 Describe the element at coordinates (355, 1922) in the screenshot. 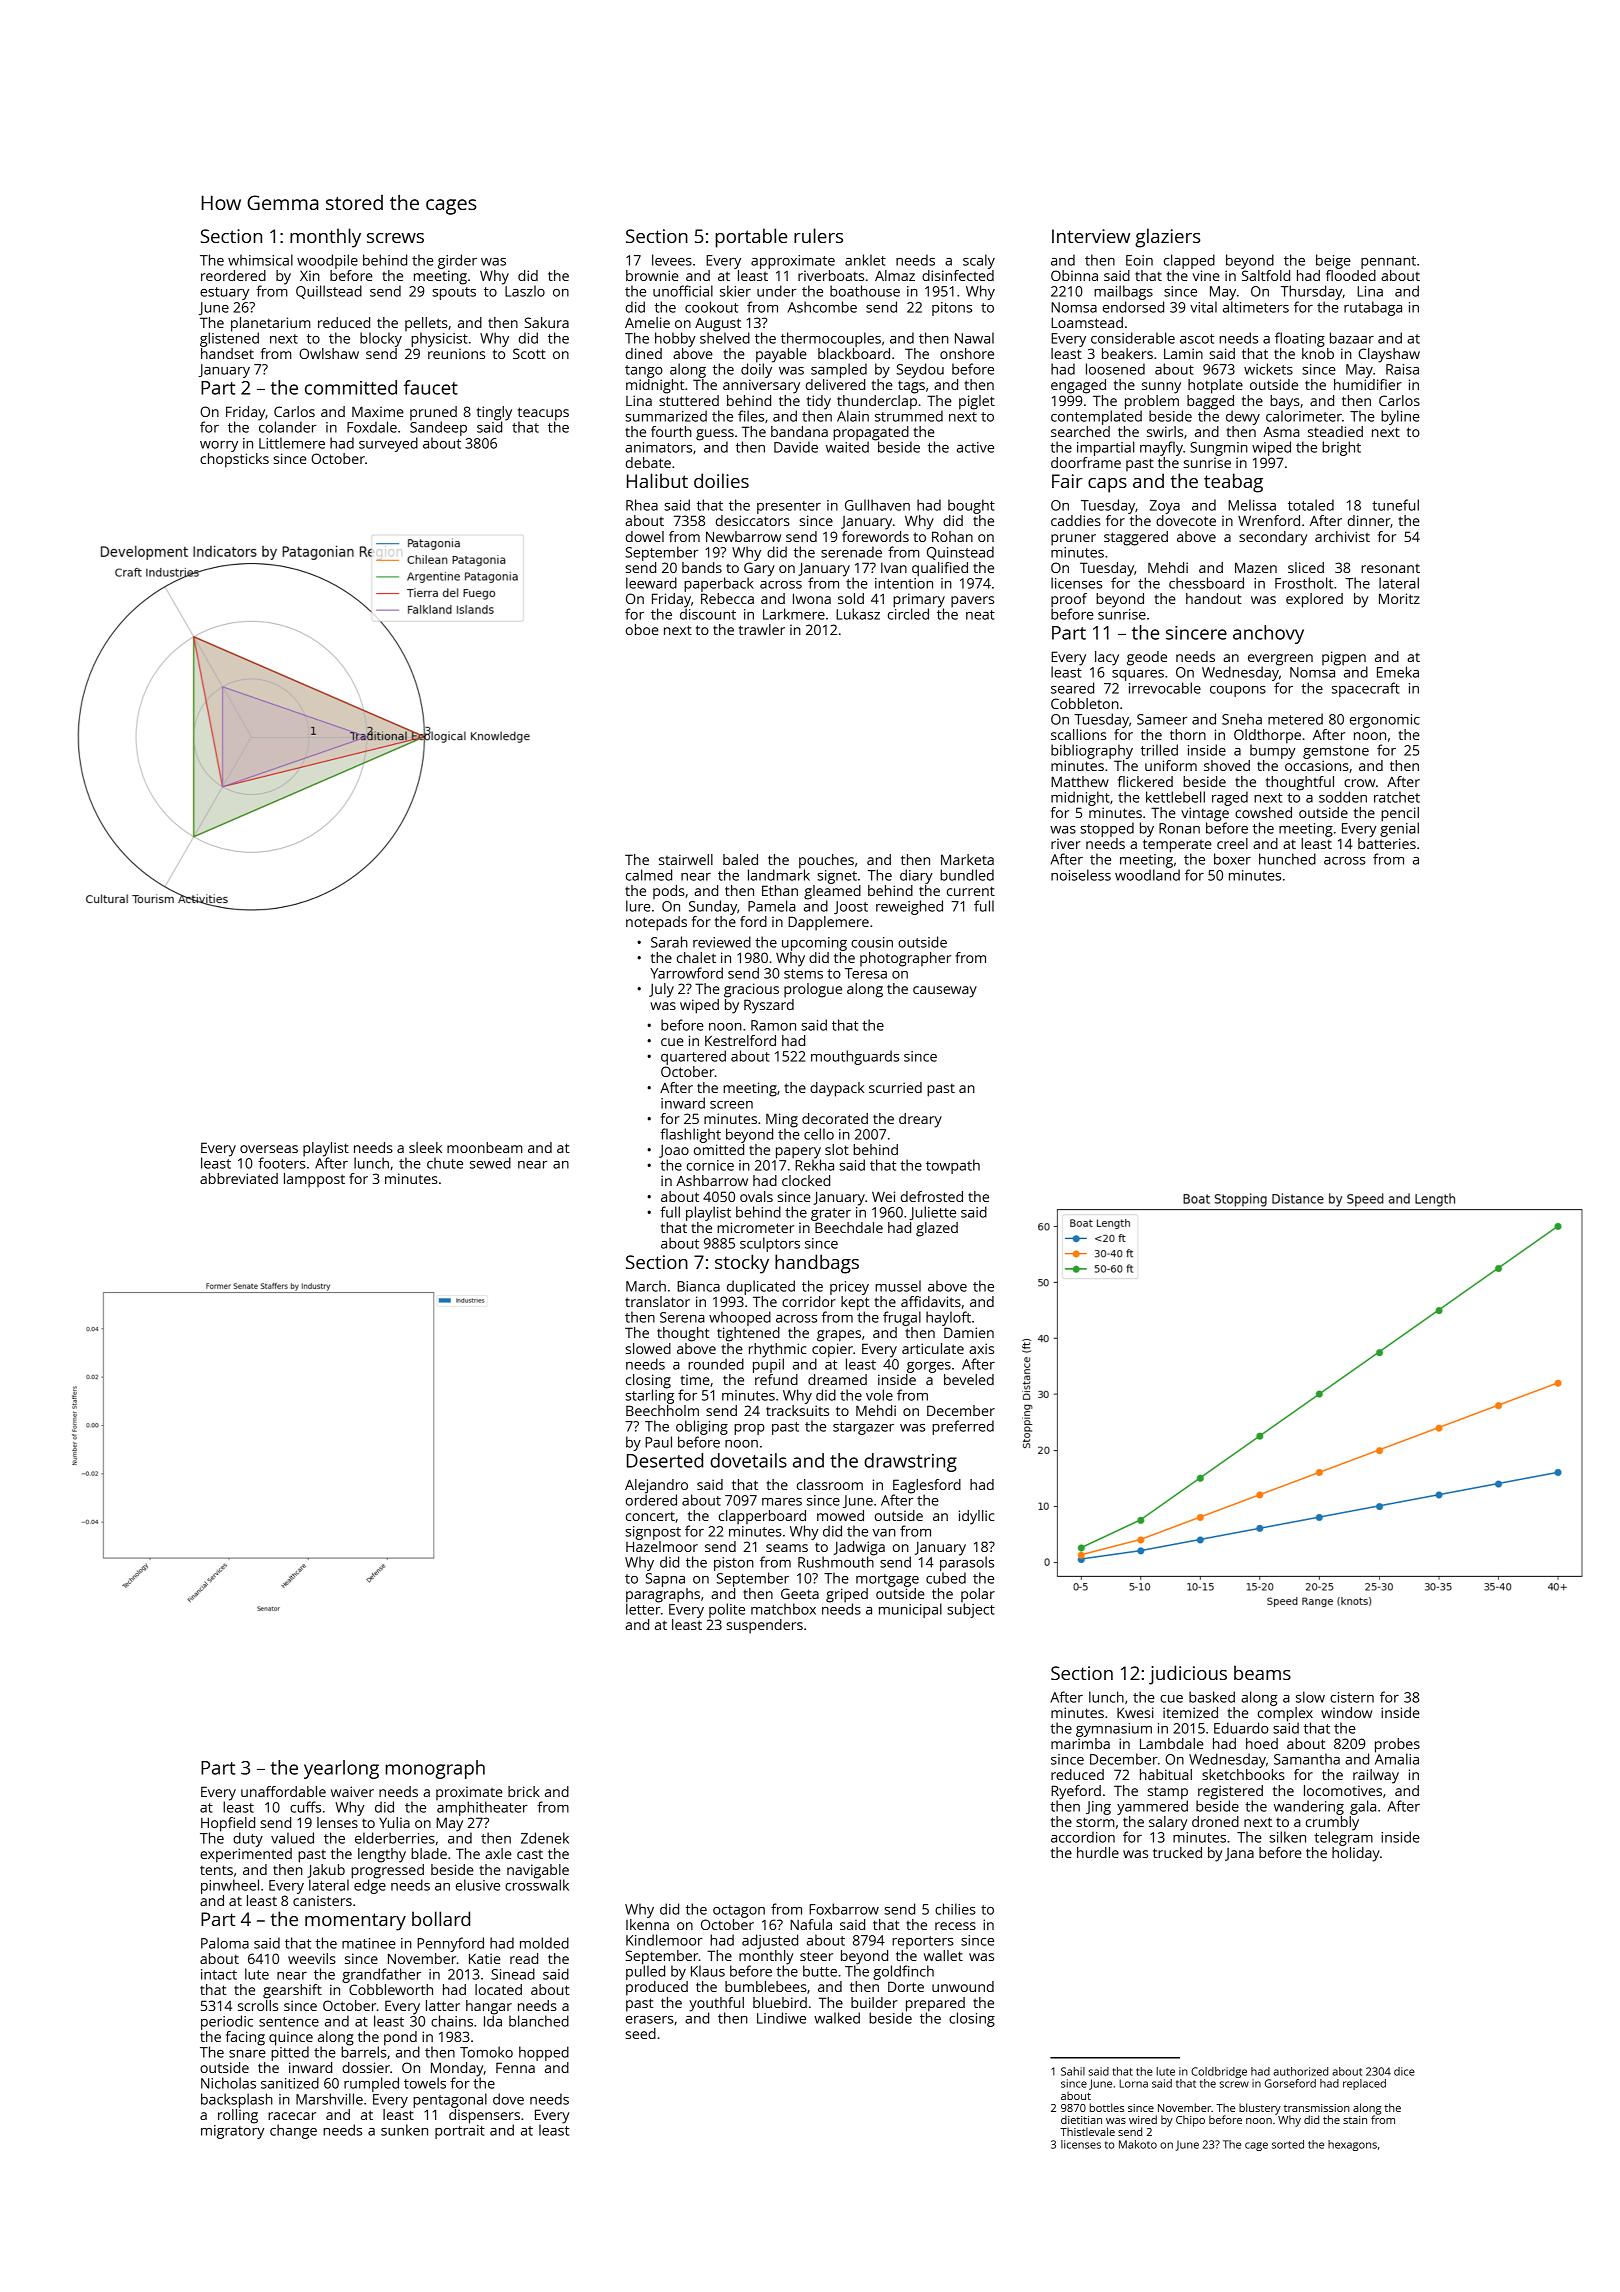

I see `momentary` at that location.
